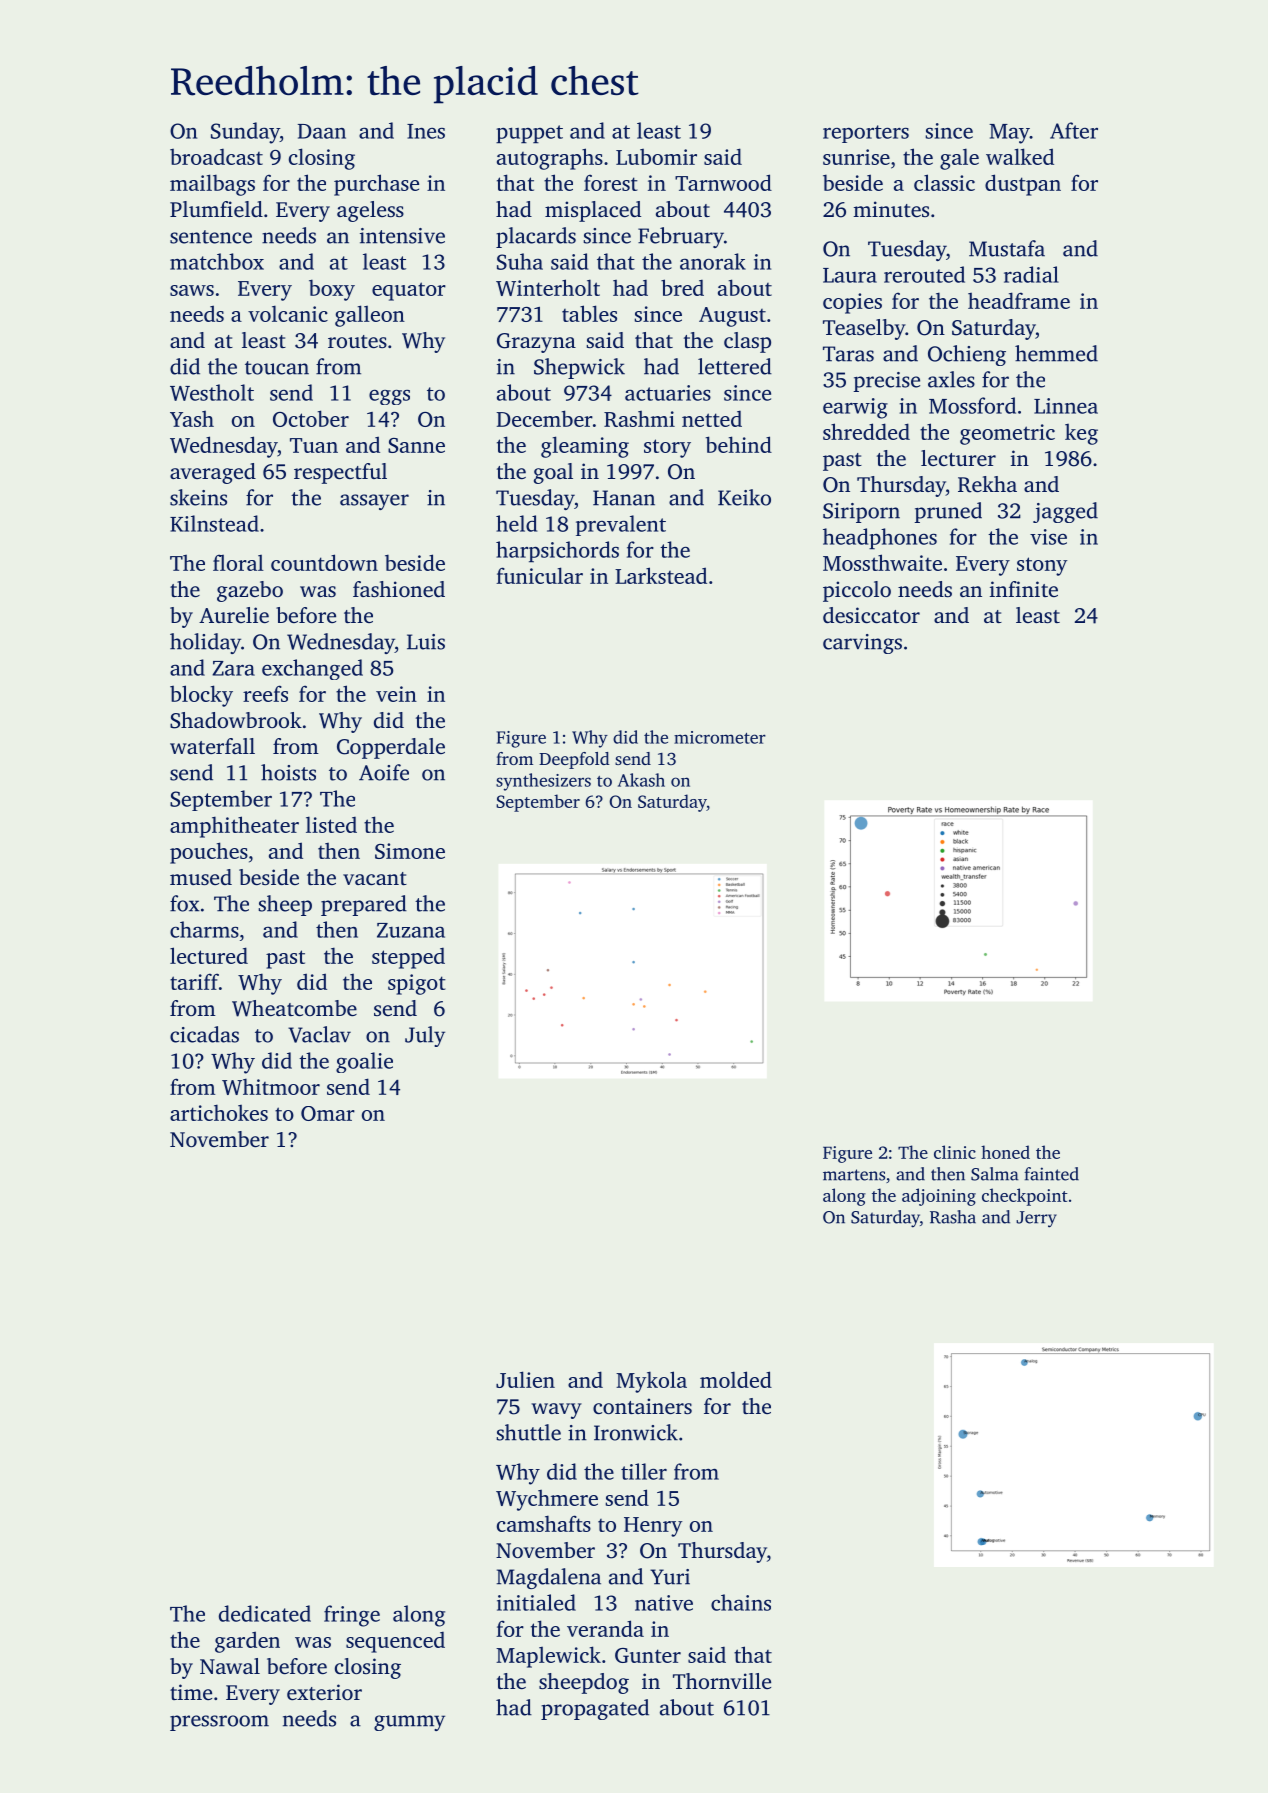 The width and height of the screenshot is (1268, 1793). What do you see at coordinates (529, 1432) in the screenshot?
I see `shuttle` at bounding box center [529, 1432].
